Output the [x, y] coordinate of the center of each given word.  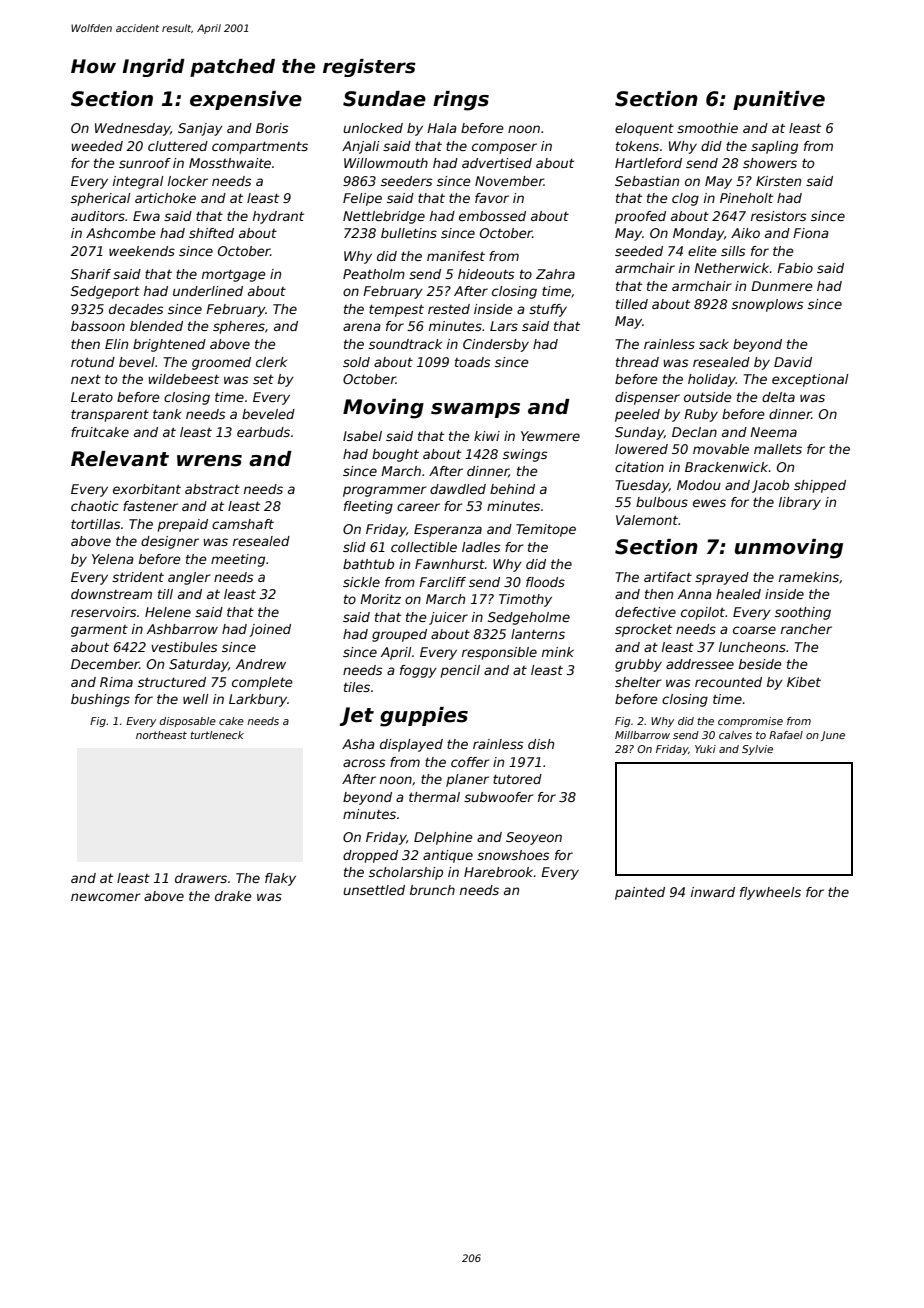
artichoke [165, 198]
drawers [201, 878]
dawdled [458, 489]
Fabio [795, 268]
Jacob [770, 486]
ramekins [809, 577]
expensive [246, 100]
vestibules [184, 647]
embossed [492, 216]
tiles [357, 687]
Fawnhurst [450, 564]
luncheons [752, 647]
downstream [111, 594]
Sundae [384, 99]
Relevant [120, 459]
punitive [779, 100]
